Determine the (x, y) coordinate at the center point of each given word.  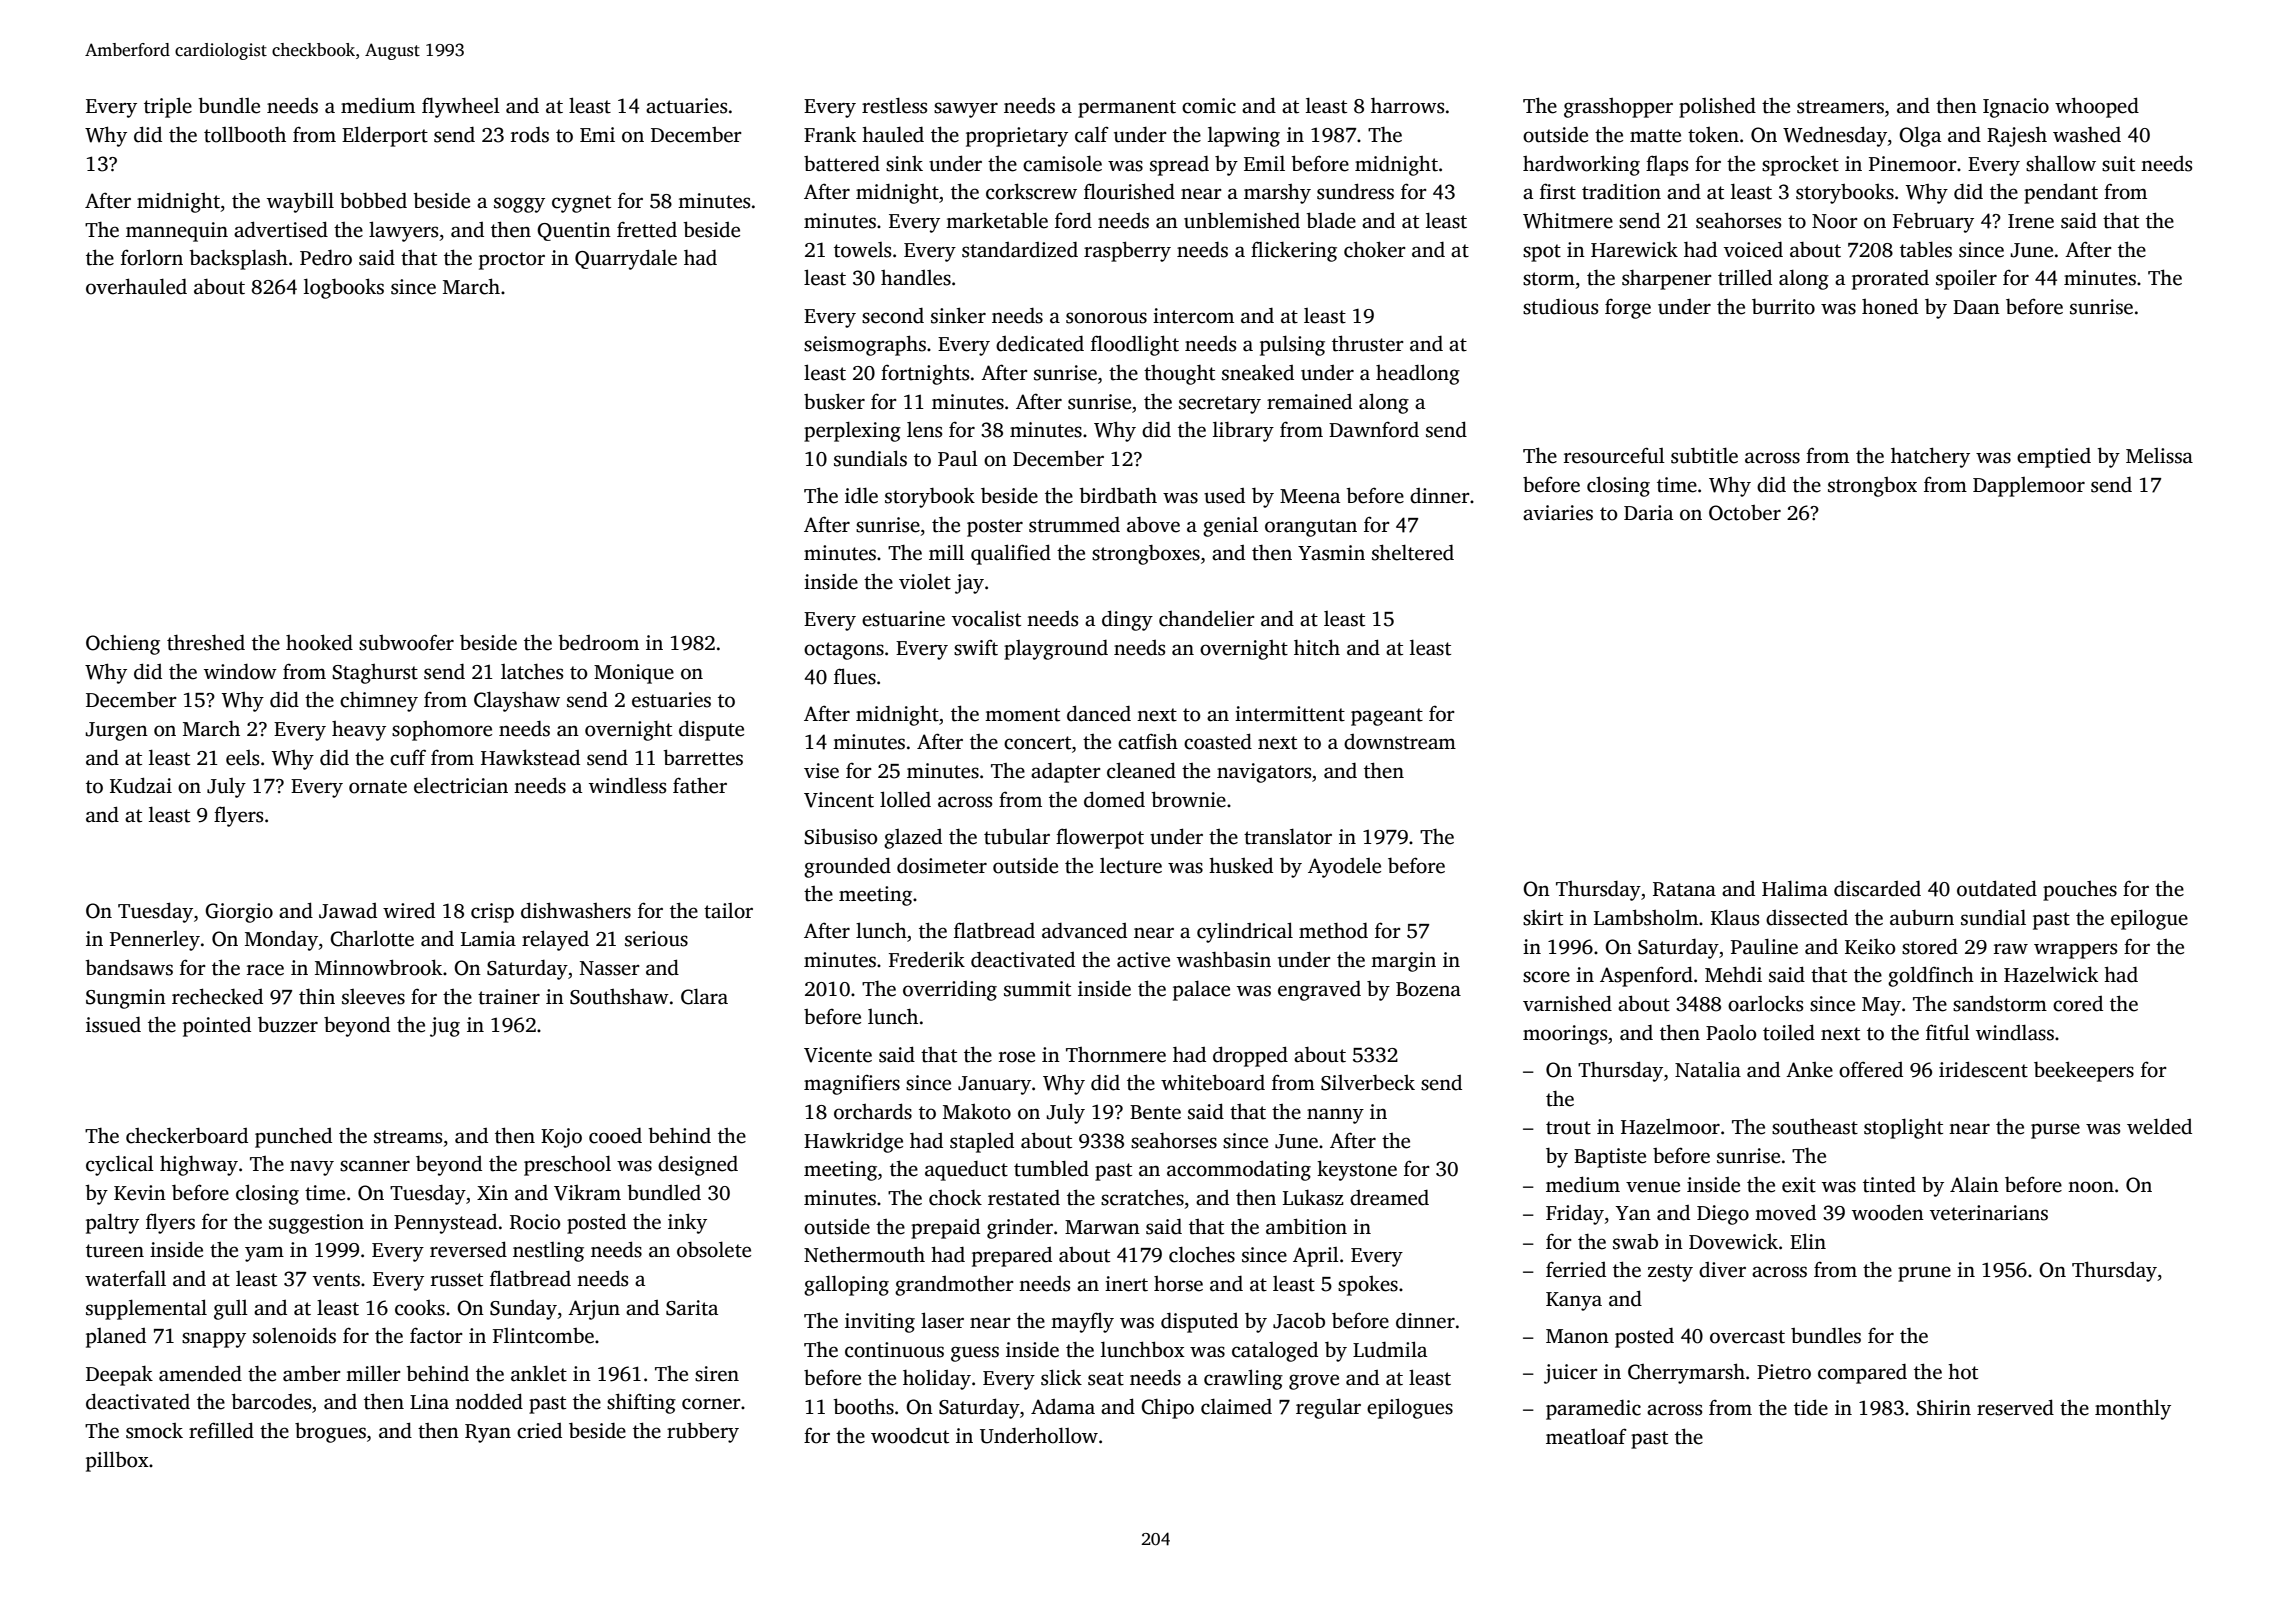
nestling (548, 1252)
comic (1209, 106)
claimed (1236, 1406)
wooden (1888, 1212)
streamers (1840, 107)
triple (168, 107)
